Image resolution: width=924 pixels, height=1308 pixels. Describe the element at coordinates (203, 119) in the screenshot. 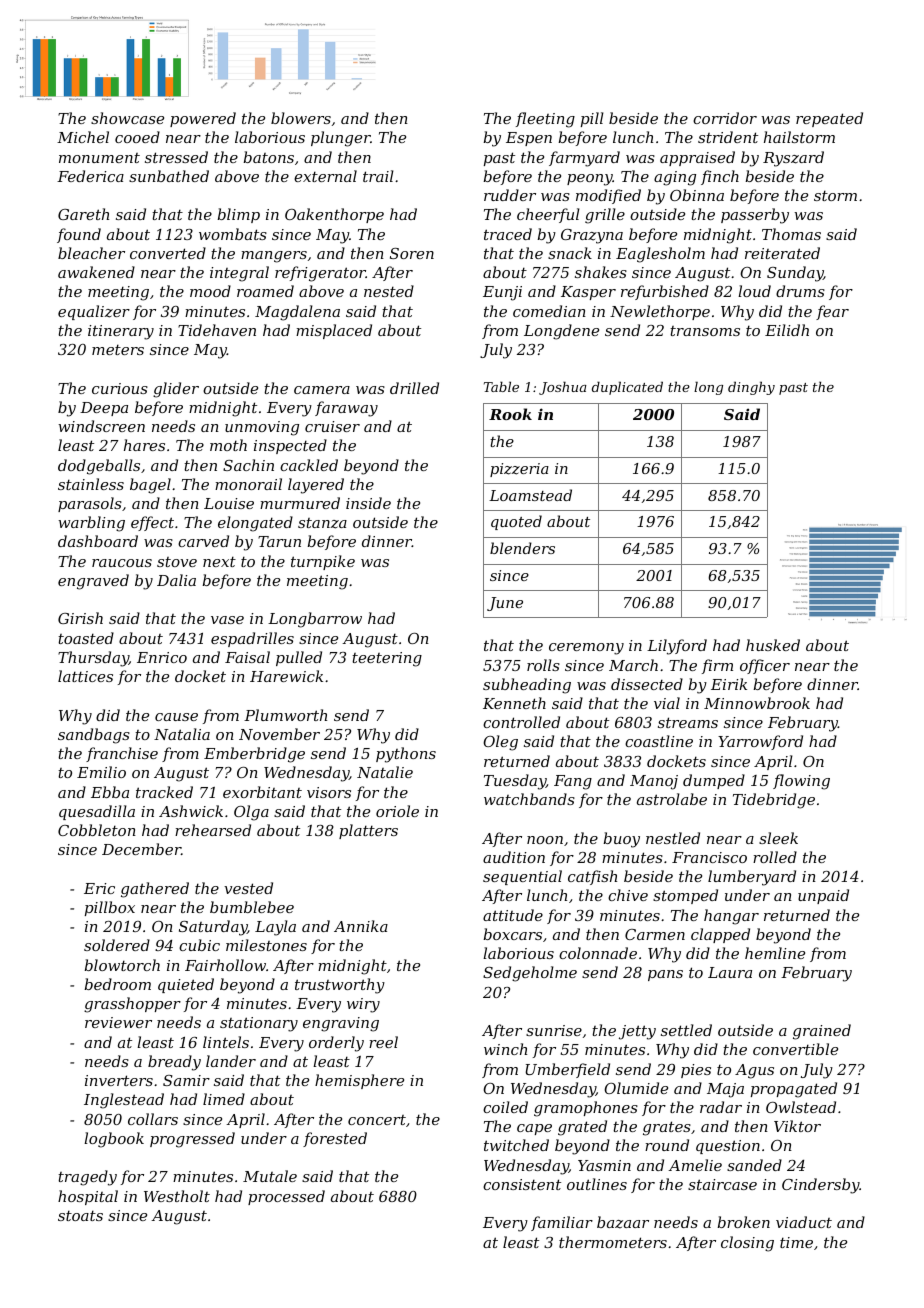

I see `powered` at that location.
